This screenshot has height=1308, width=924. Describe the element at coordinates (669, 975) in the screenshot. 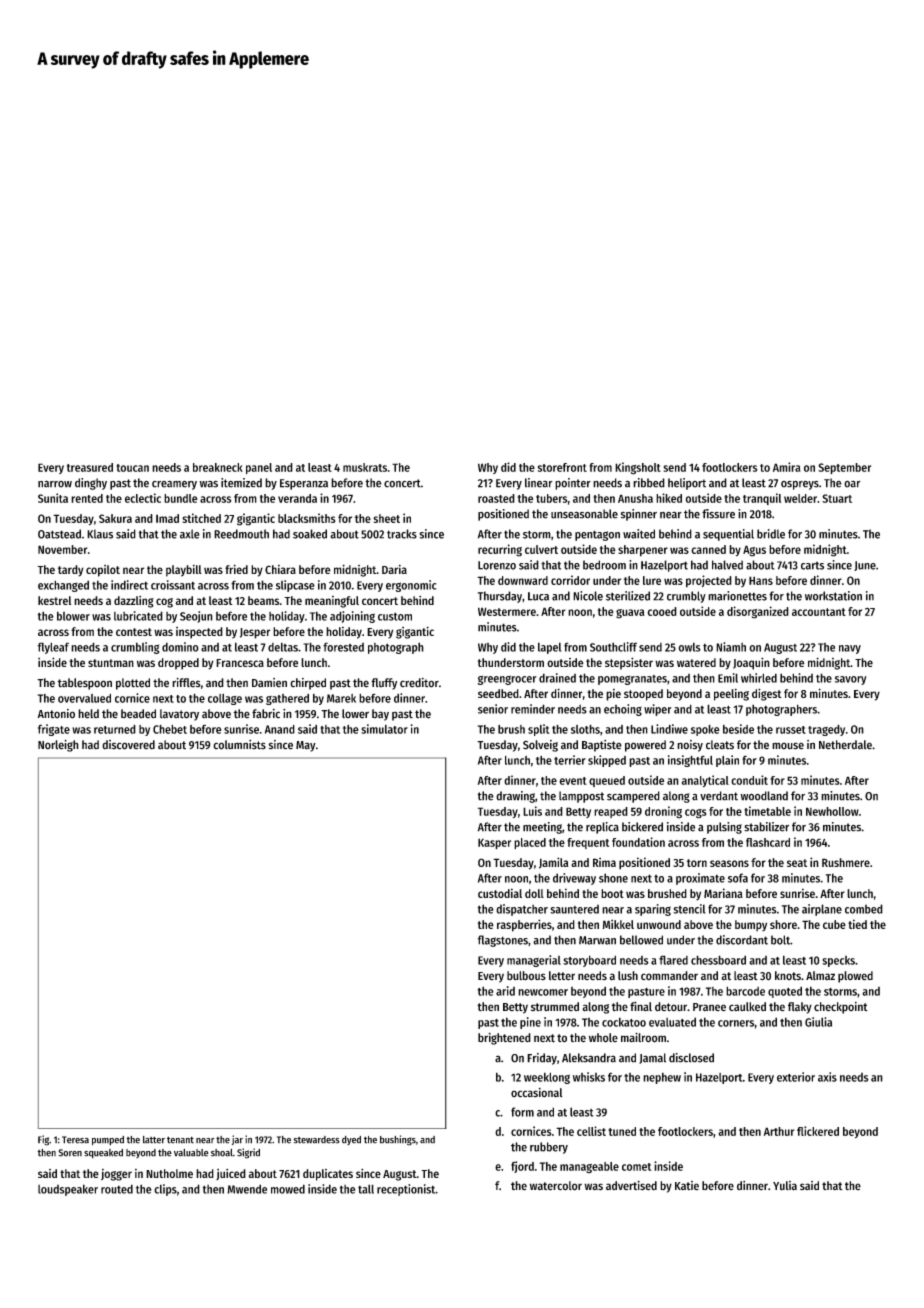

I see `commander` at that location.
